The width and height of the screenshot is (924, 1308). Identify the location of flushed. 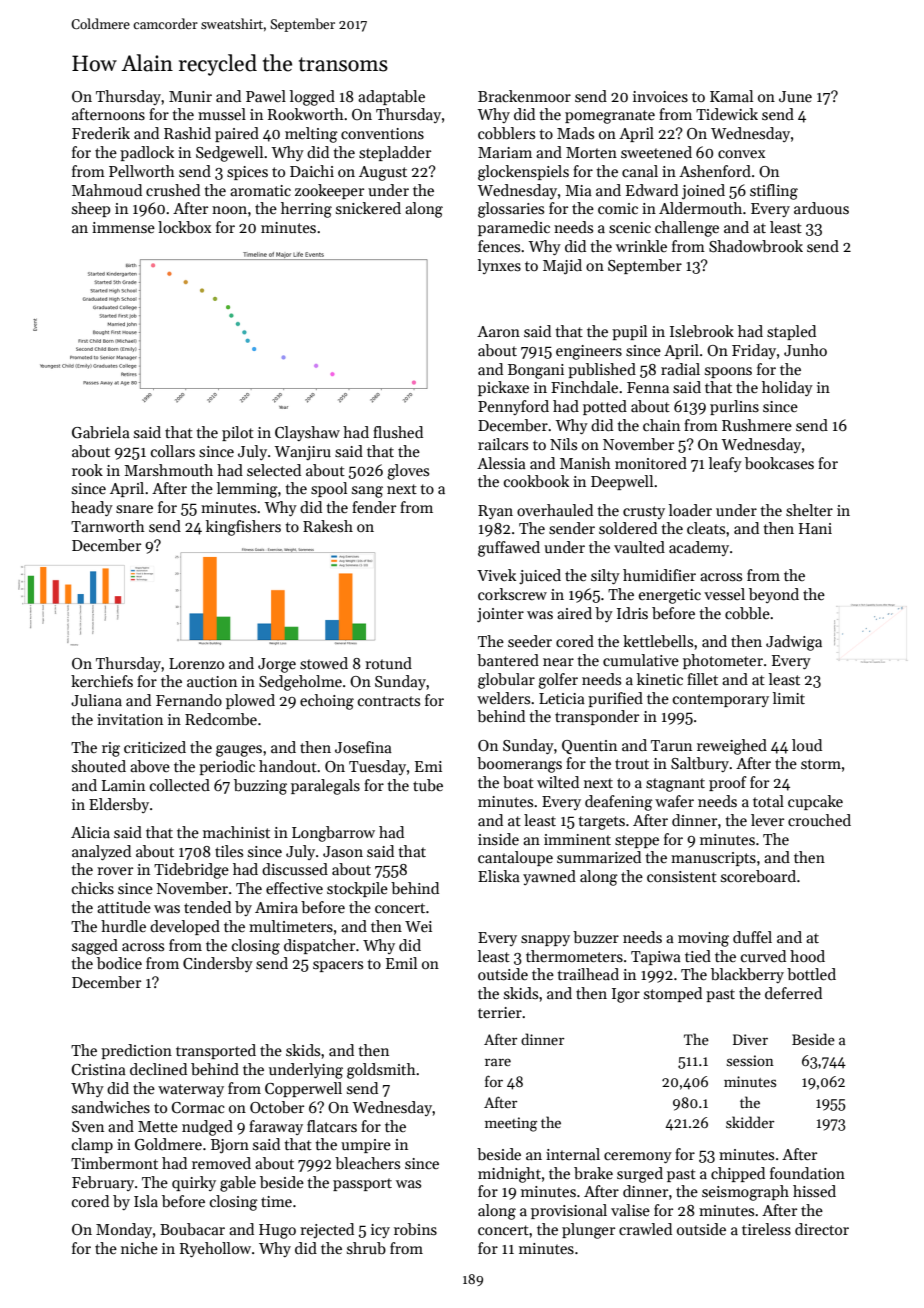
(398, 432).
